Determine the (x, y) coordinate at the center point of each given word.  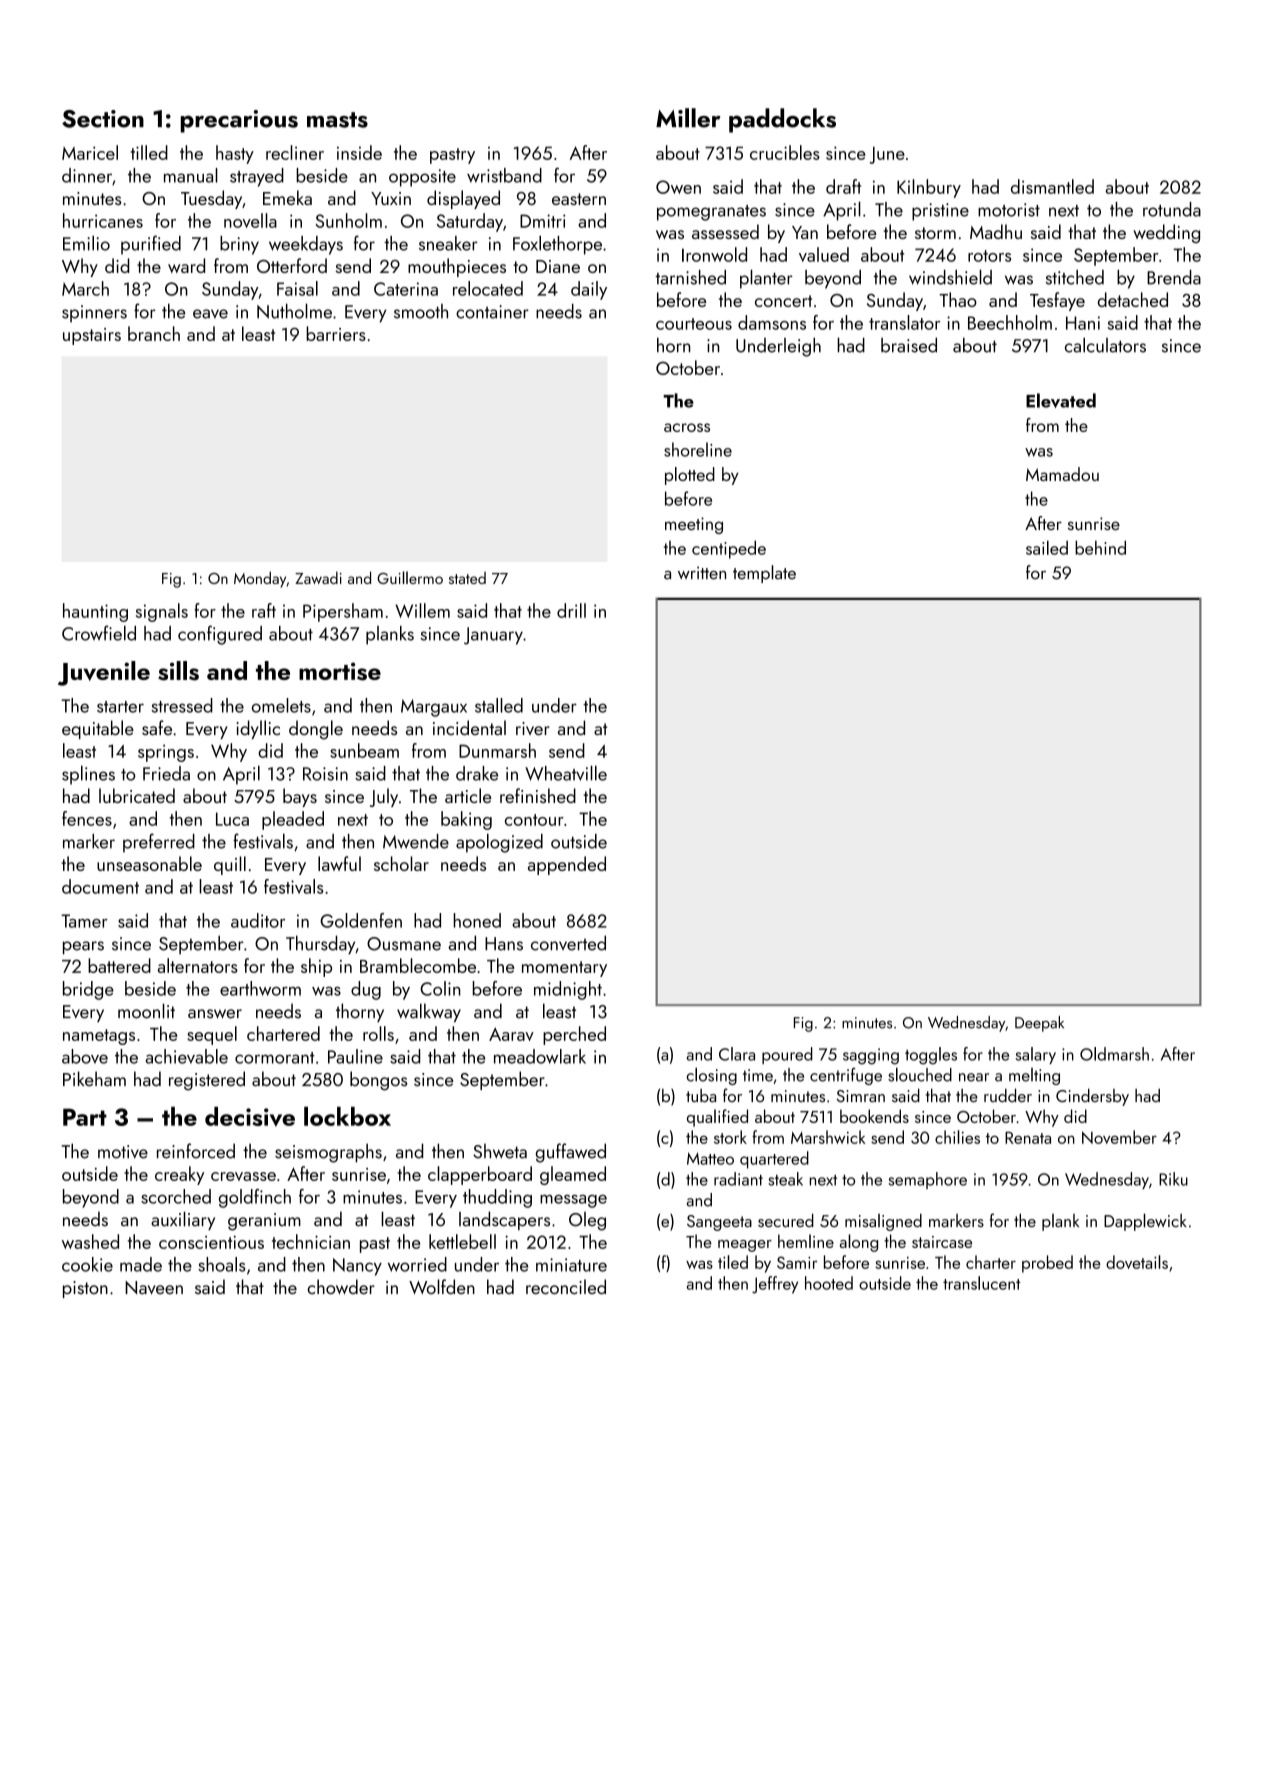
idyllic (258, 729)
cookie (87, 1264)
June (887, 155)
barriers (336, 333)
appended (567, 865)
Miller (688, 118)
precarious (239, 121)
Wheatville (566, 773)
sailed (1047, 547)
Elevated (1061, 400)
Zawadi (318, 577)
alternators (198, 965)
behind (1100, 547)
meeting (694, 525)
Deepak (1039, 1024)
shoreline (698, 449)
